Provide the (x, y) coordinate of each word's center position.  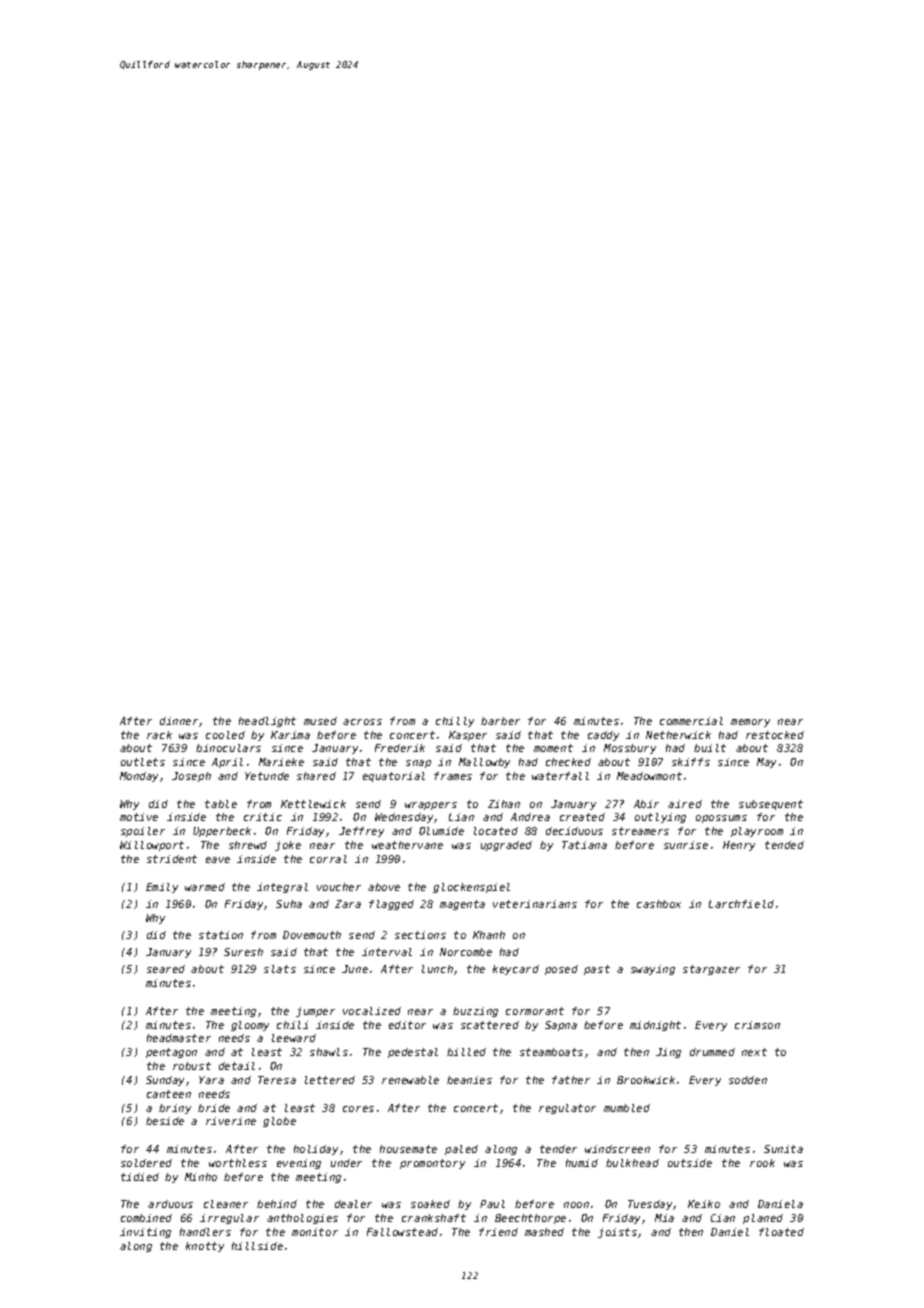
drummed (712, 1052)
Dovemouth (312, 935)
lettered (330, 1080)
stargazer (711, 970)
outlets (143, 762)
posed (561, 970)
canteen (169, 1094)
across (362, 722)
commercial (691, 721)
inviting (145, 1233)
